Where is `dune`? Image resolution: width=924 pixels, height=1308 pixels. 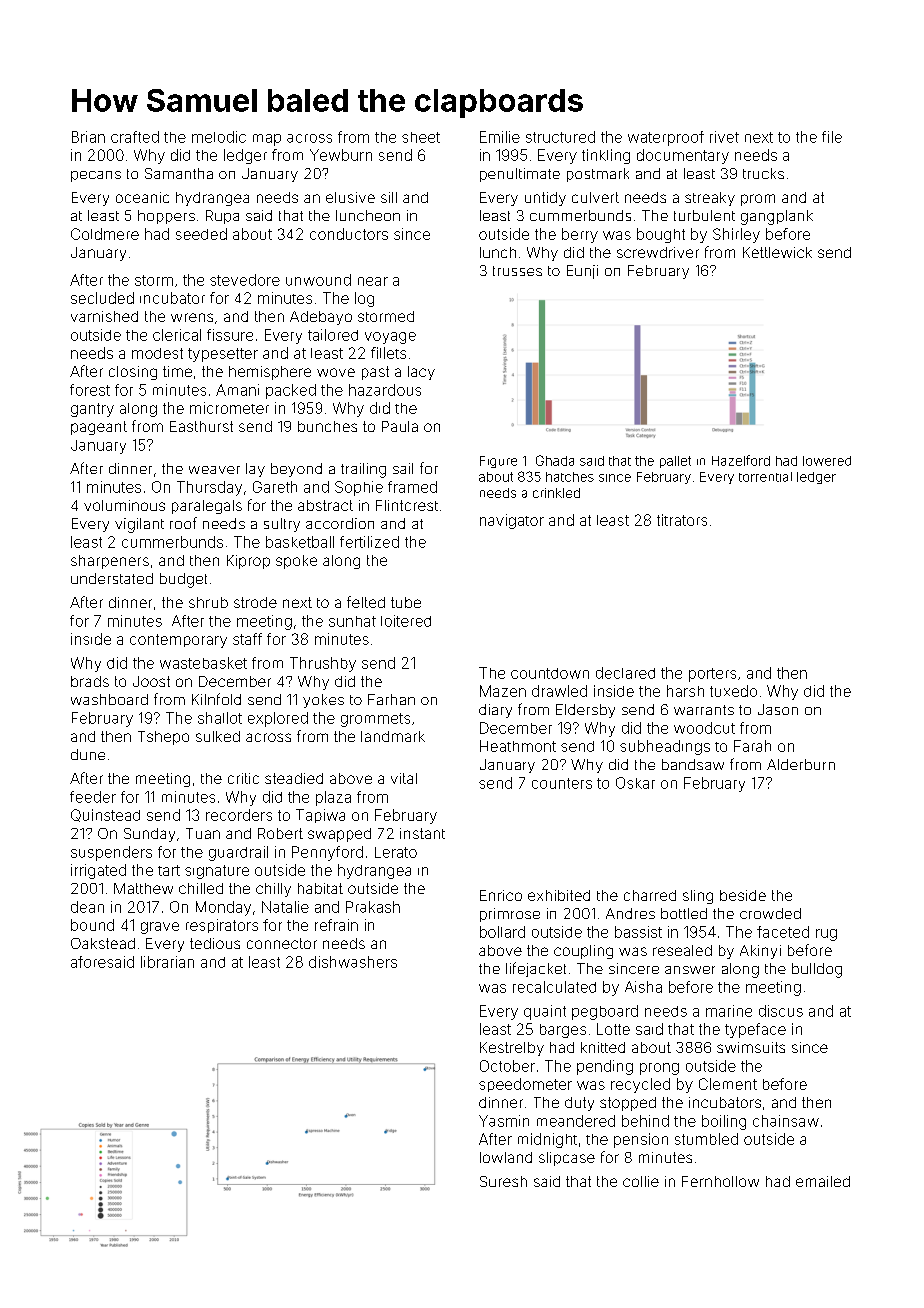 dune is located at coordinates (88, 754).
